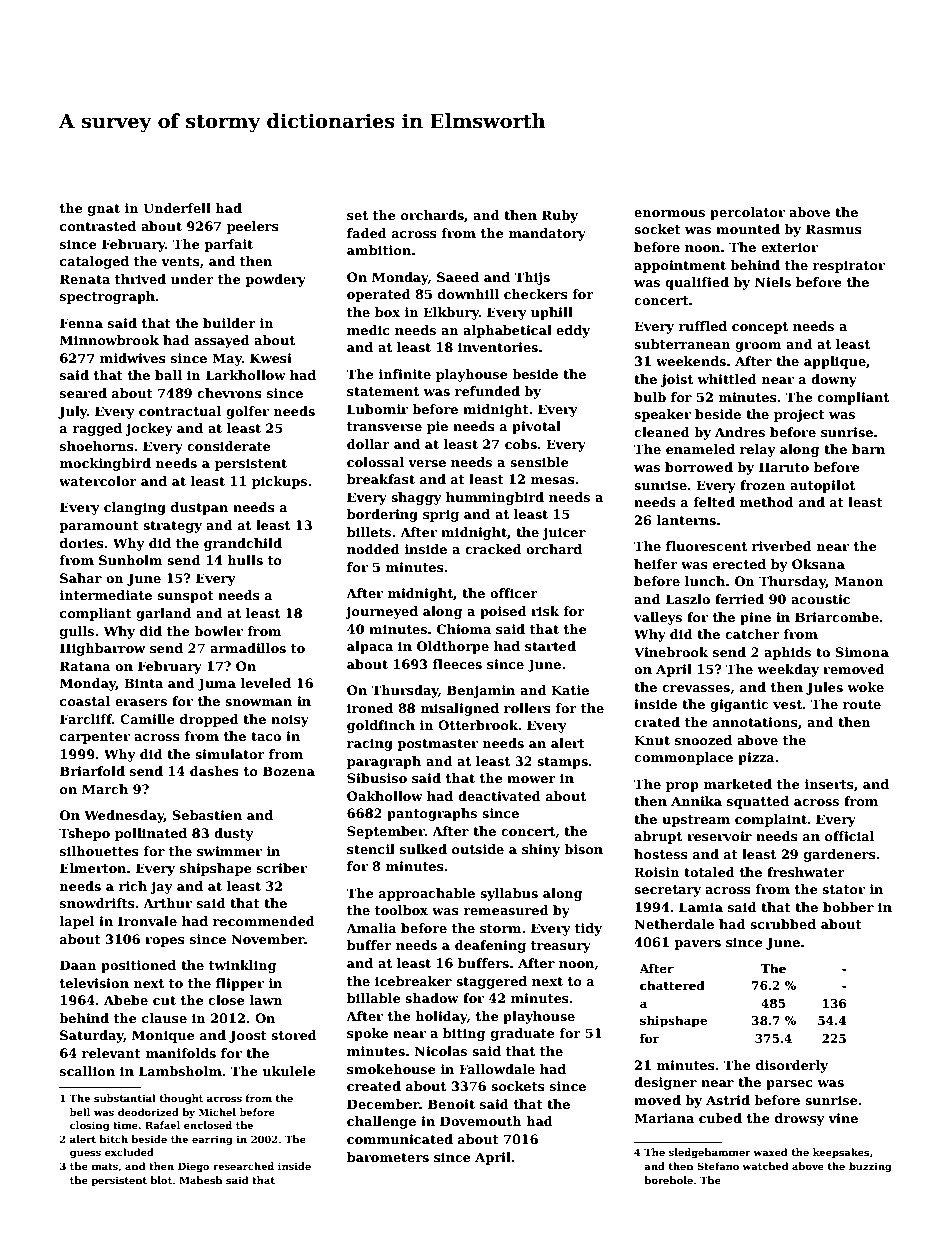 This screenshot has width=952, height=1233. What do you see at coordinates (453, 647) in the screenshot?
I see `Oldthorpe` at bounding box center [453, 647].
